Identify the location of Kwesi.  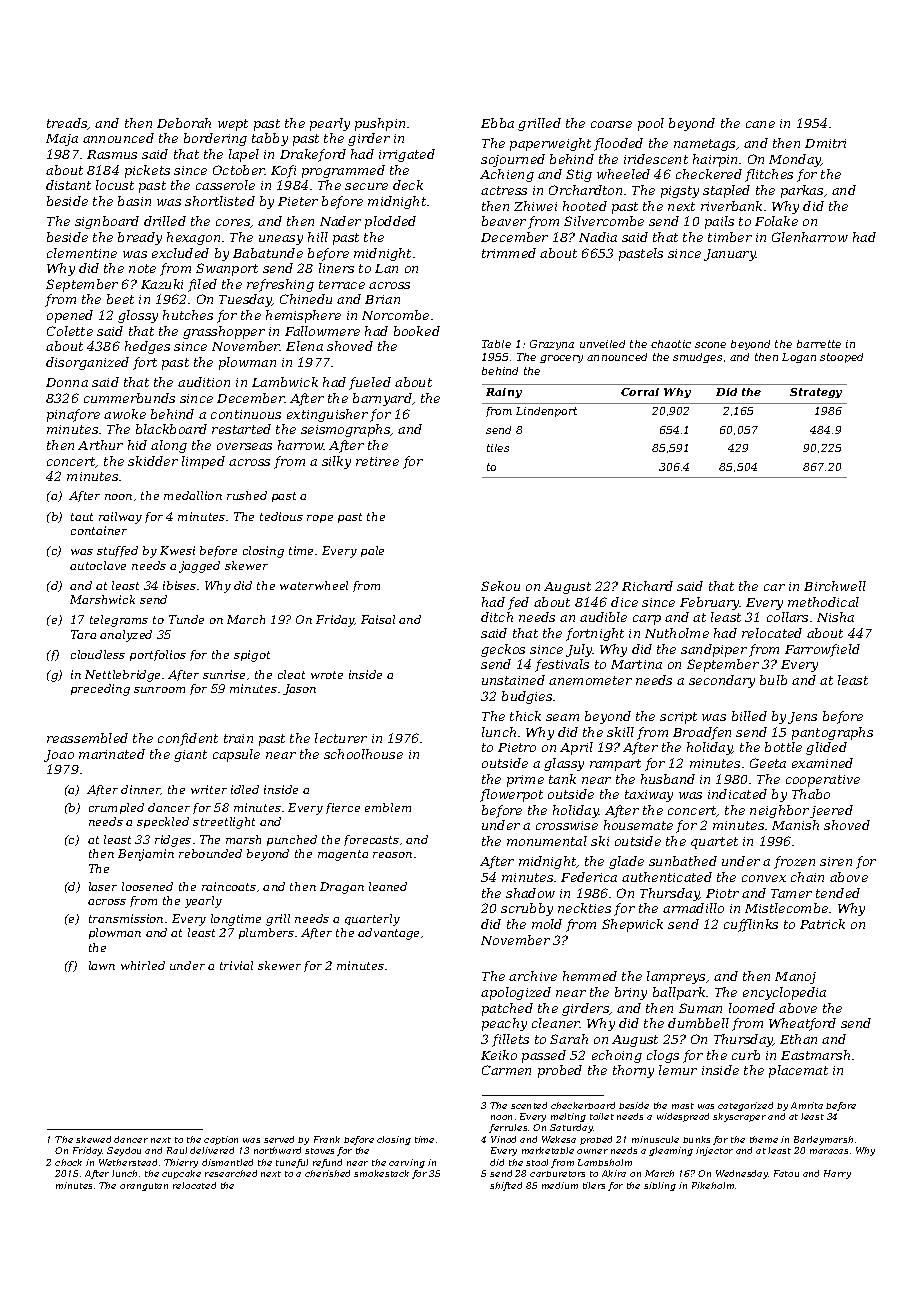
(177, 550).
